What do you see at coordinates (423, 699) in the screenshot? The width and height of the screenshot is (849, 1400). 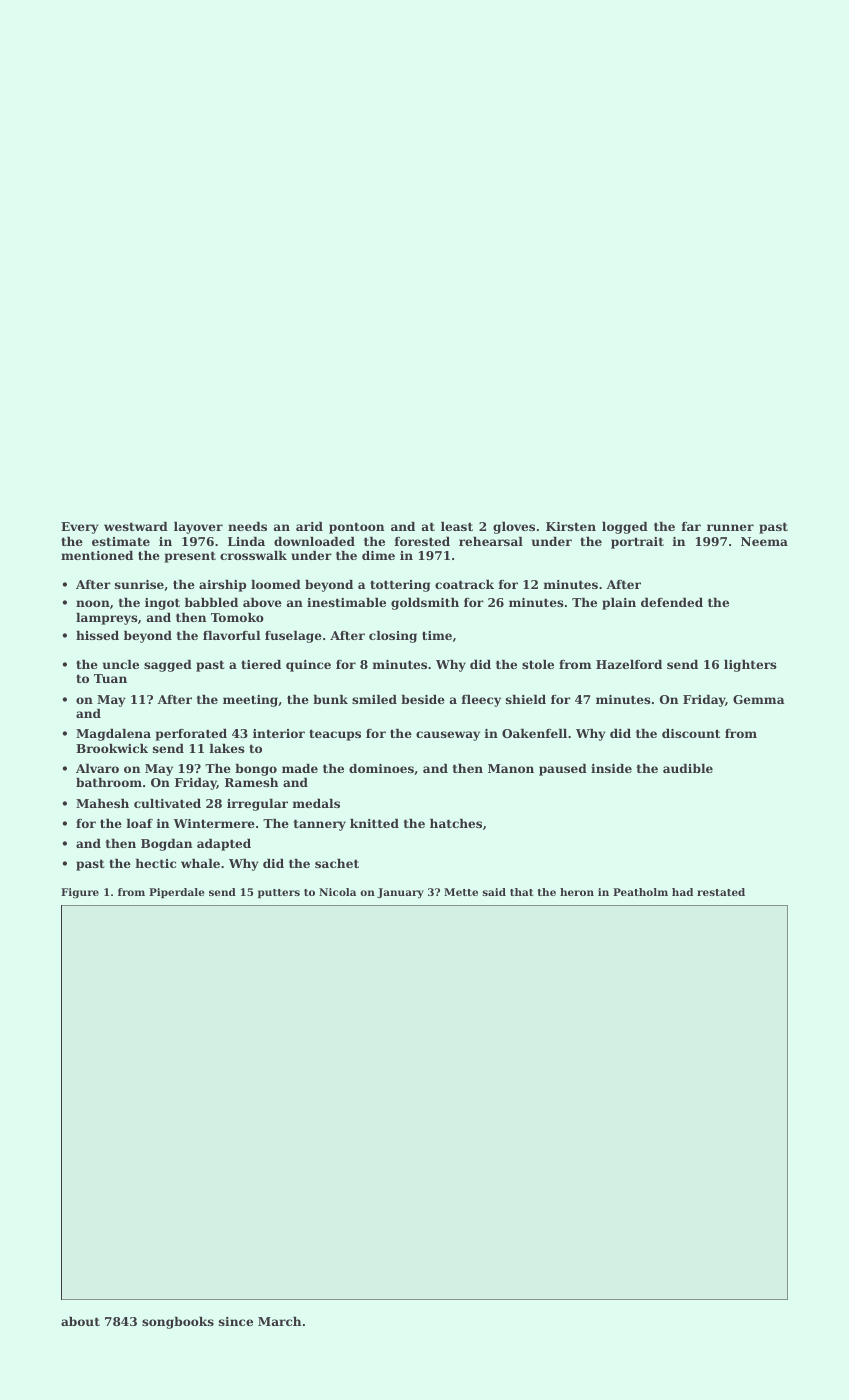 I see `beside` at bounding box center [423, 699].
